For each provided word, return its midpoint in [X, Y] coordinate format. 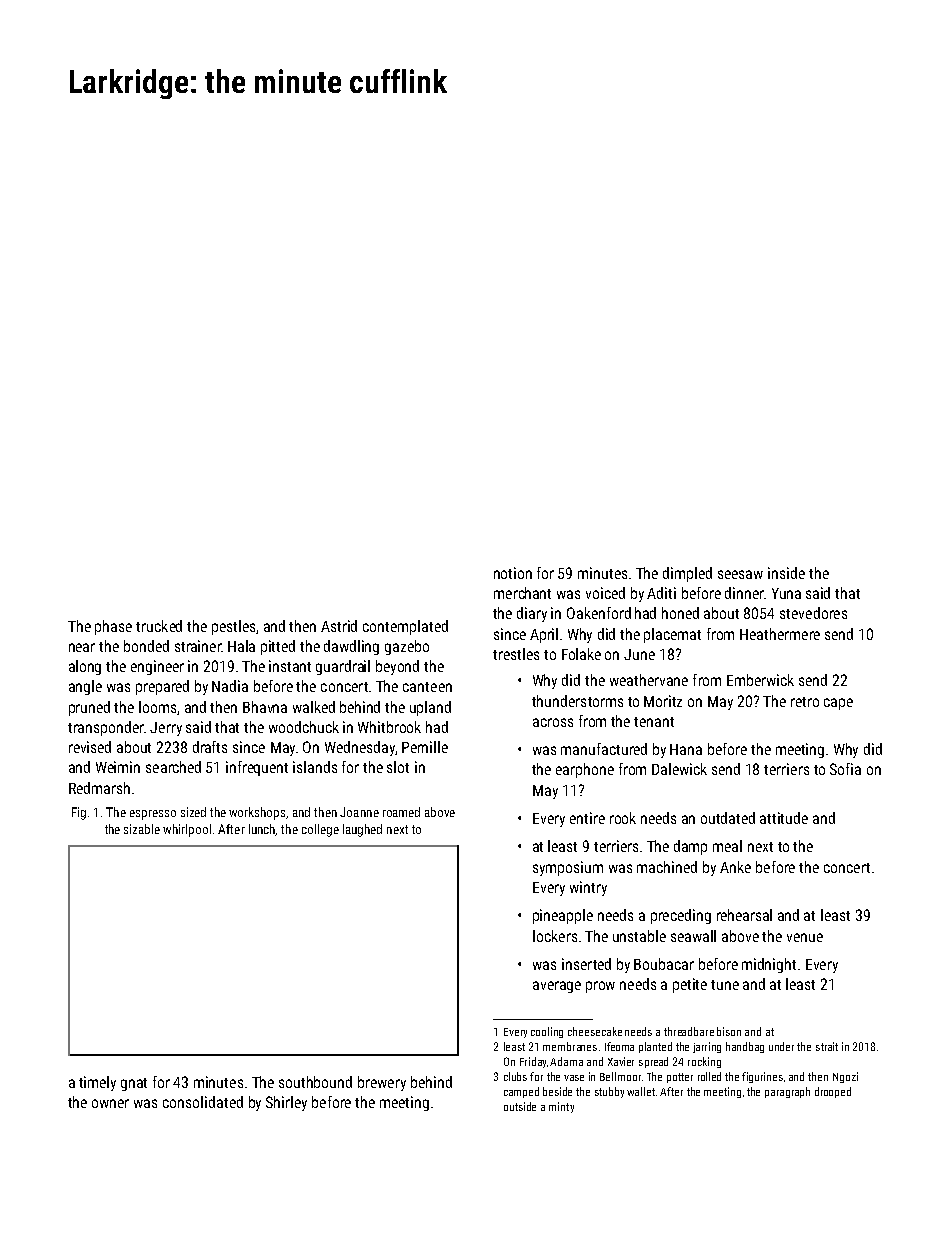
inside [786, 573]
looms [157, 707]
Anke [735, 867]
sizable [142, 829]
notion [513, 573]
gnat [134, 1084]
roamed [401, 812]
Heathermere [780, 634]
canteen [427, 687]
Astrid [339, 626]
